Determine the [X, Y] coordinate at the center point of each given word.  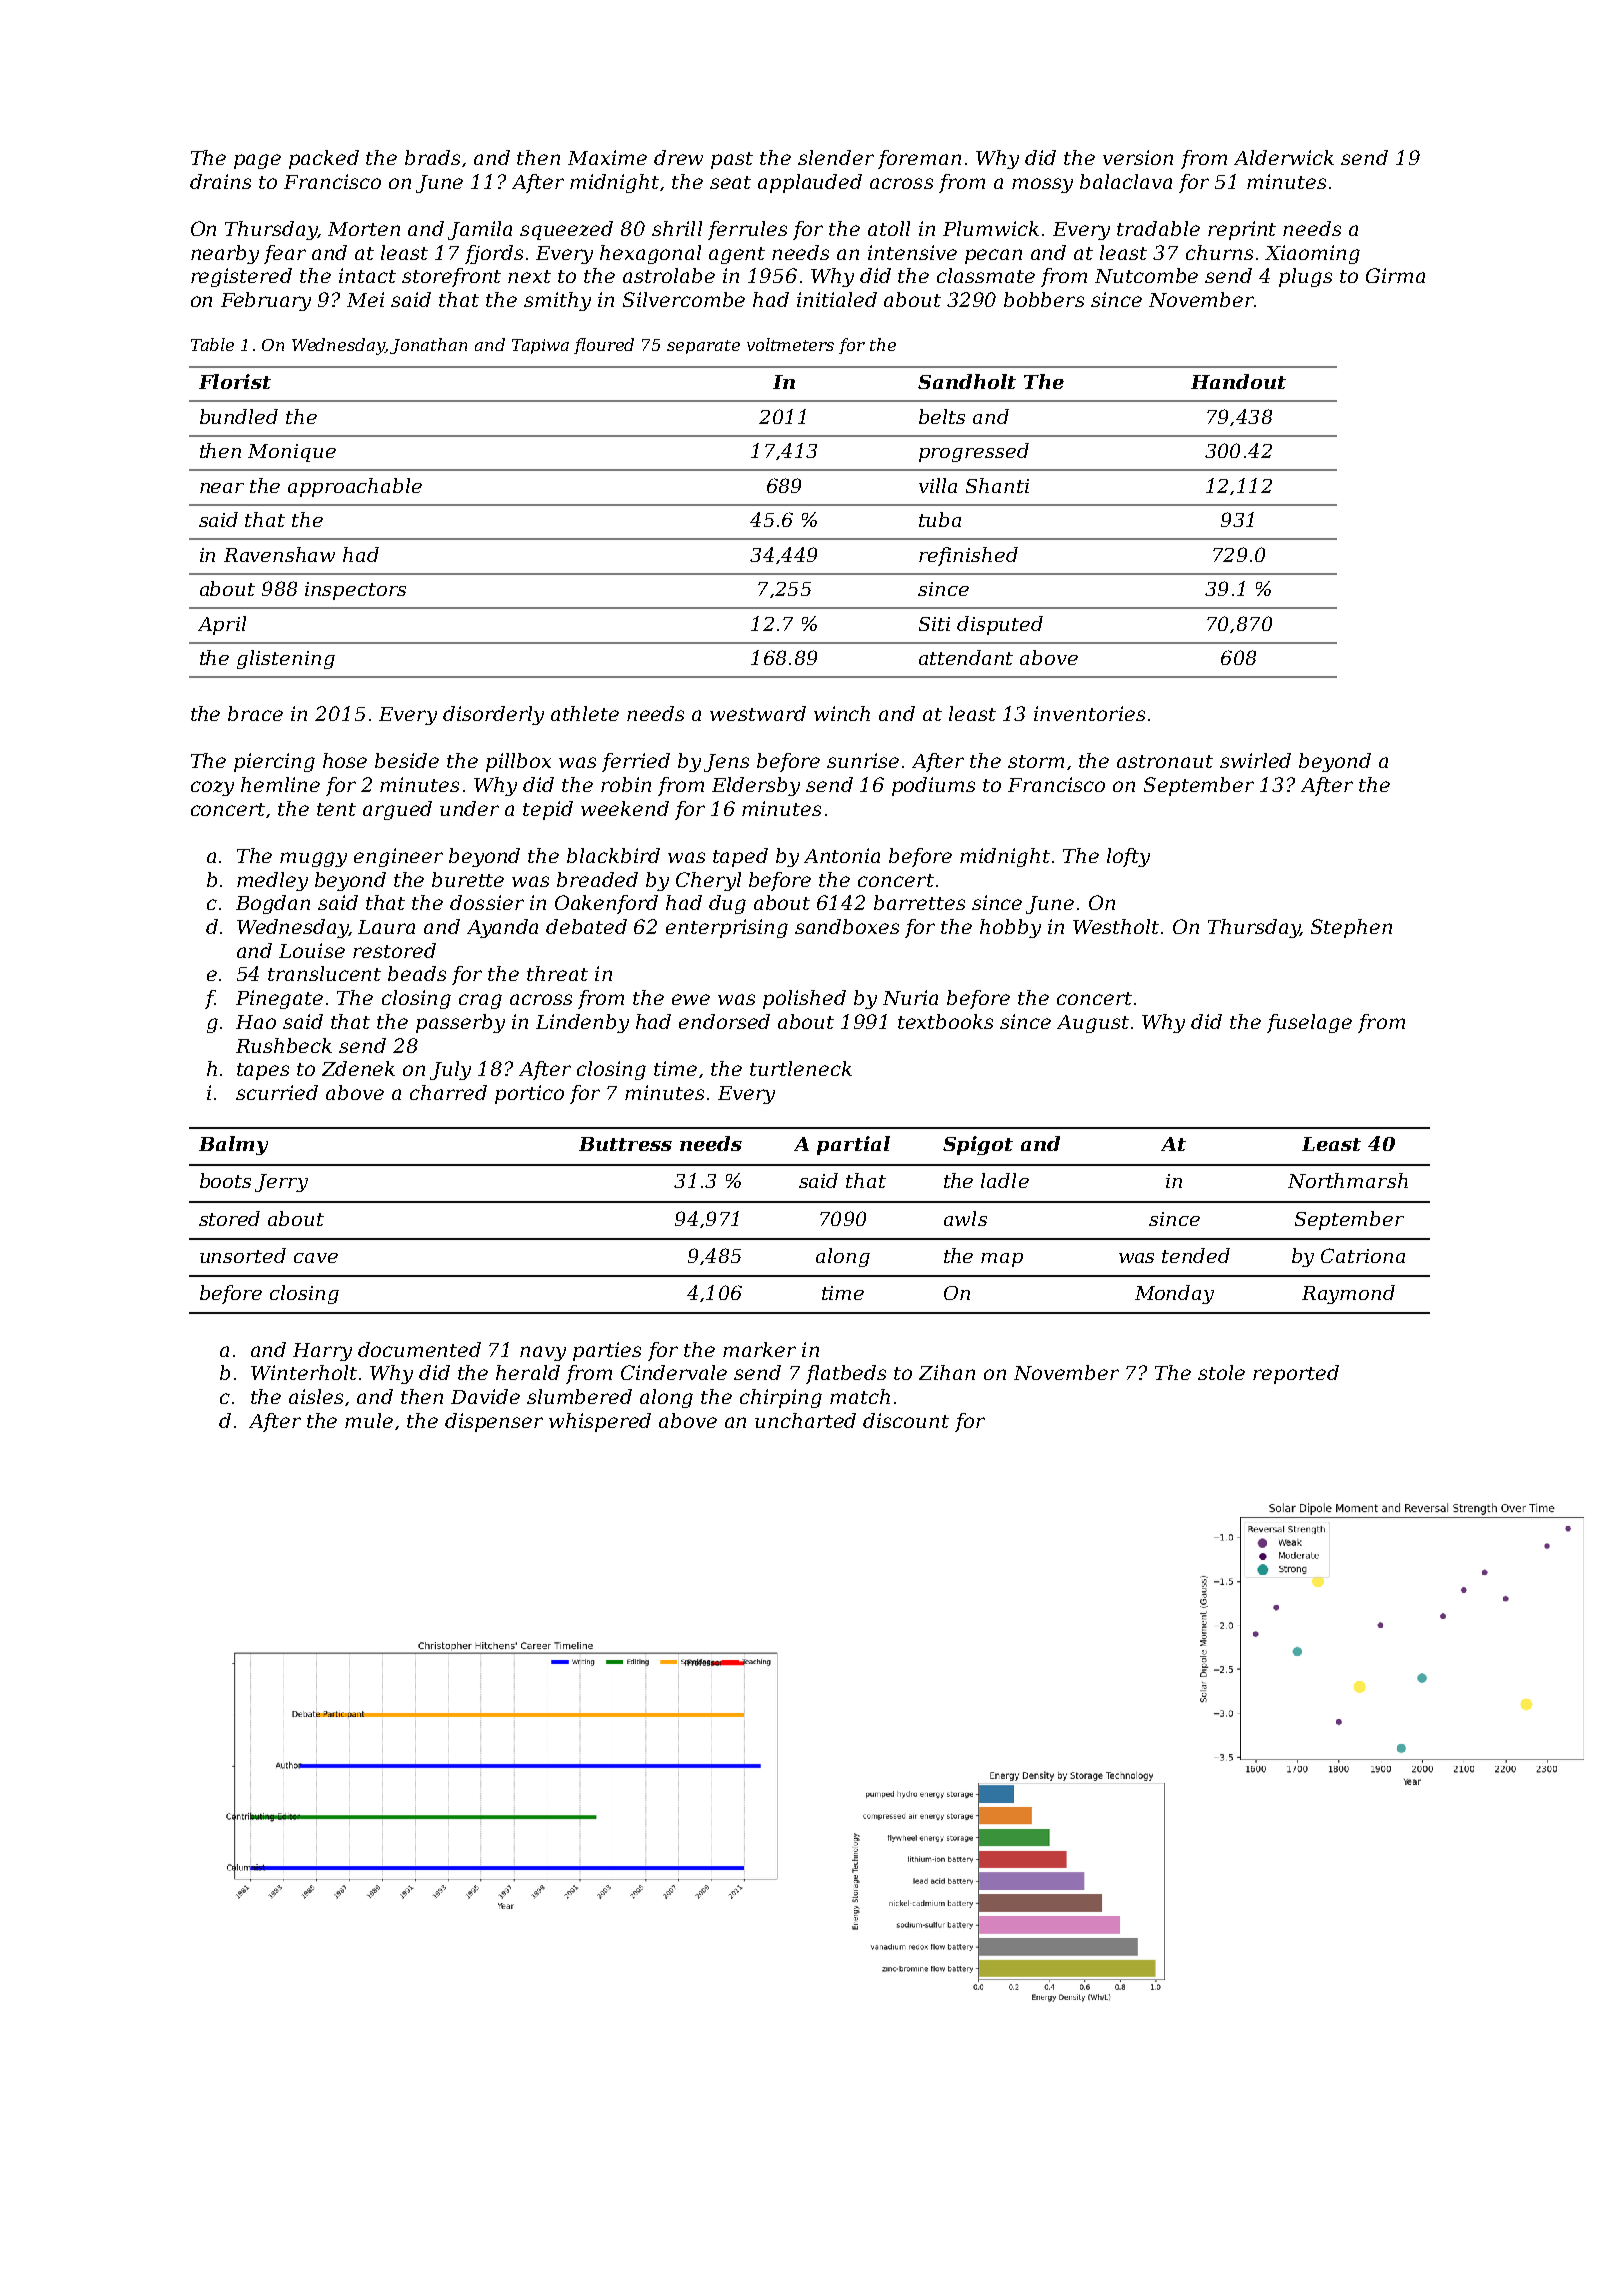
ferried [636, 762]
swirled [1255, 760]
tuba [940, 519]
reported [1296, 1374]
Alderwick [1284, 157]
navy [543, 1353]
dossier [487, 902]
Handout [1238, 381]
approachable [355, 487]
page [257, 161]
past [732, 160]
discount [906, 1420]
